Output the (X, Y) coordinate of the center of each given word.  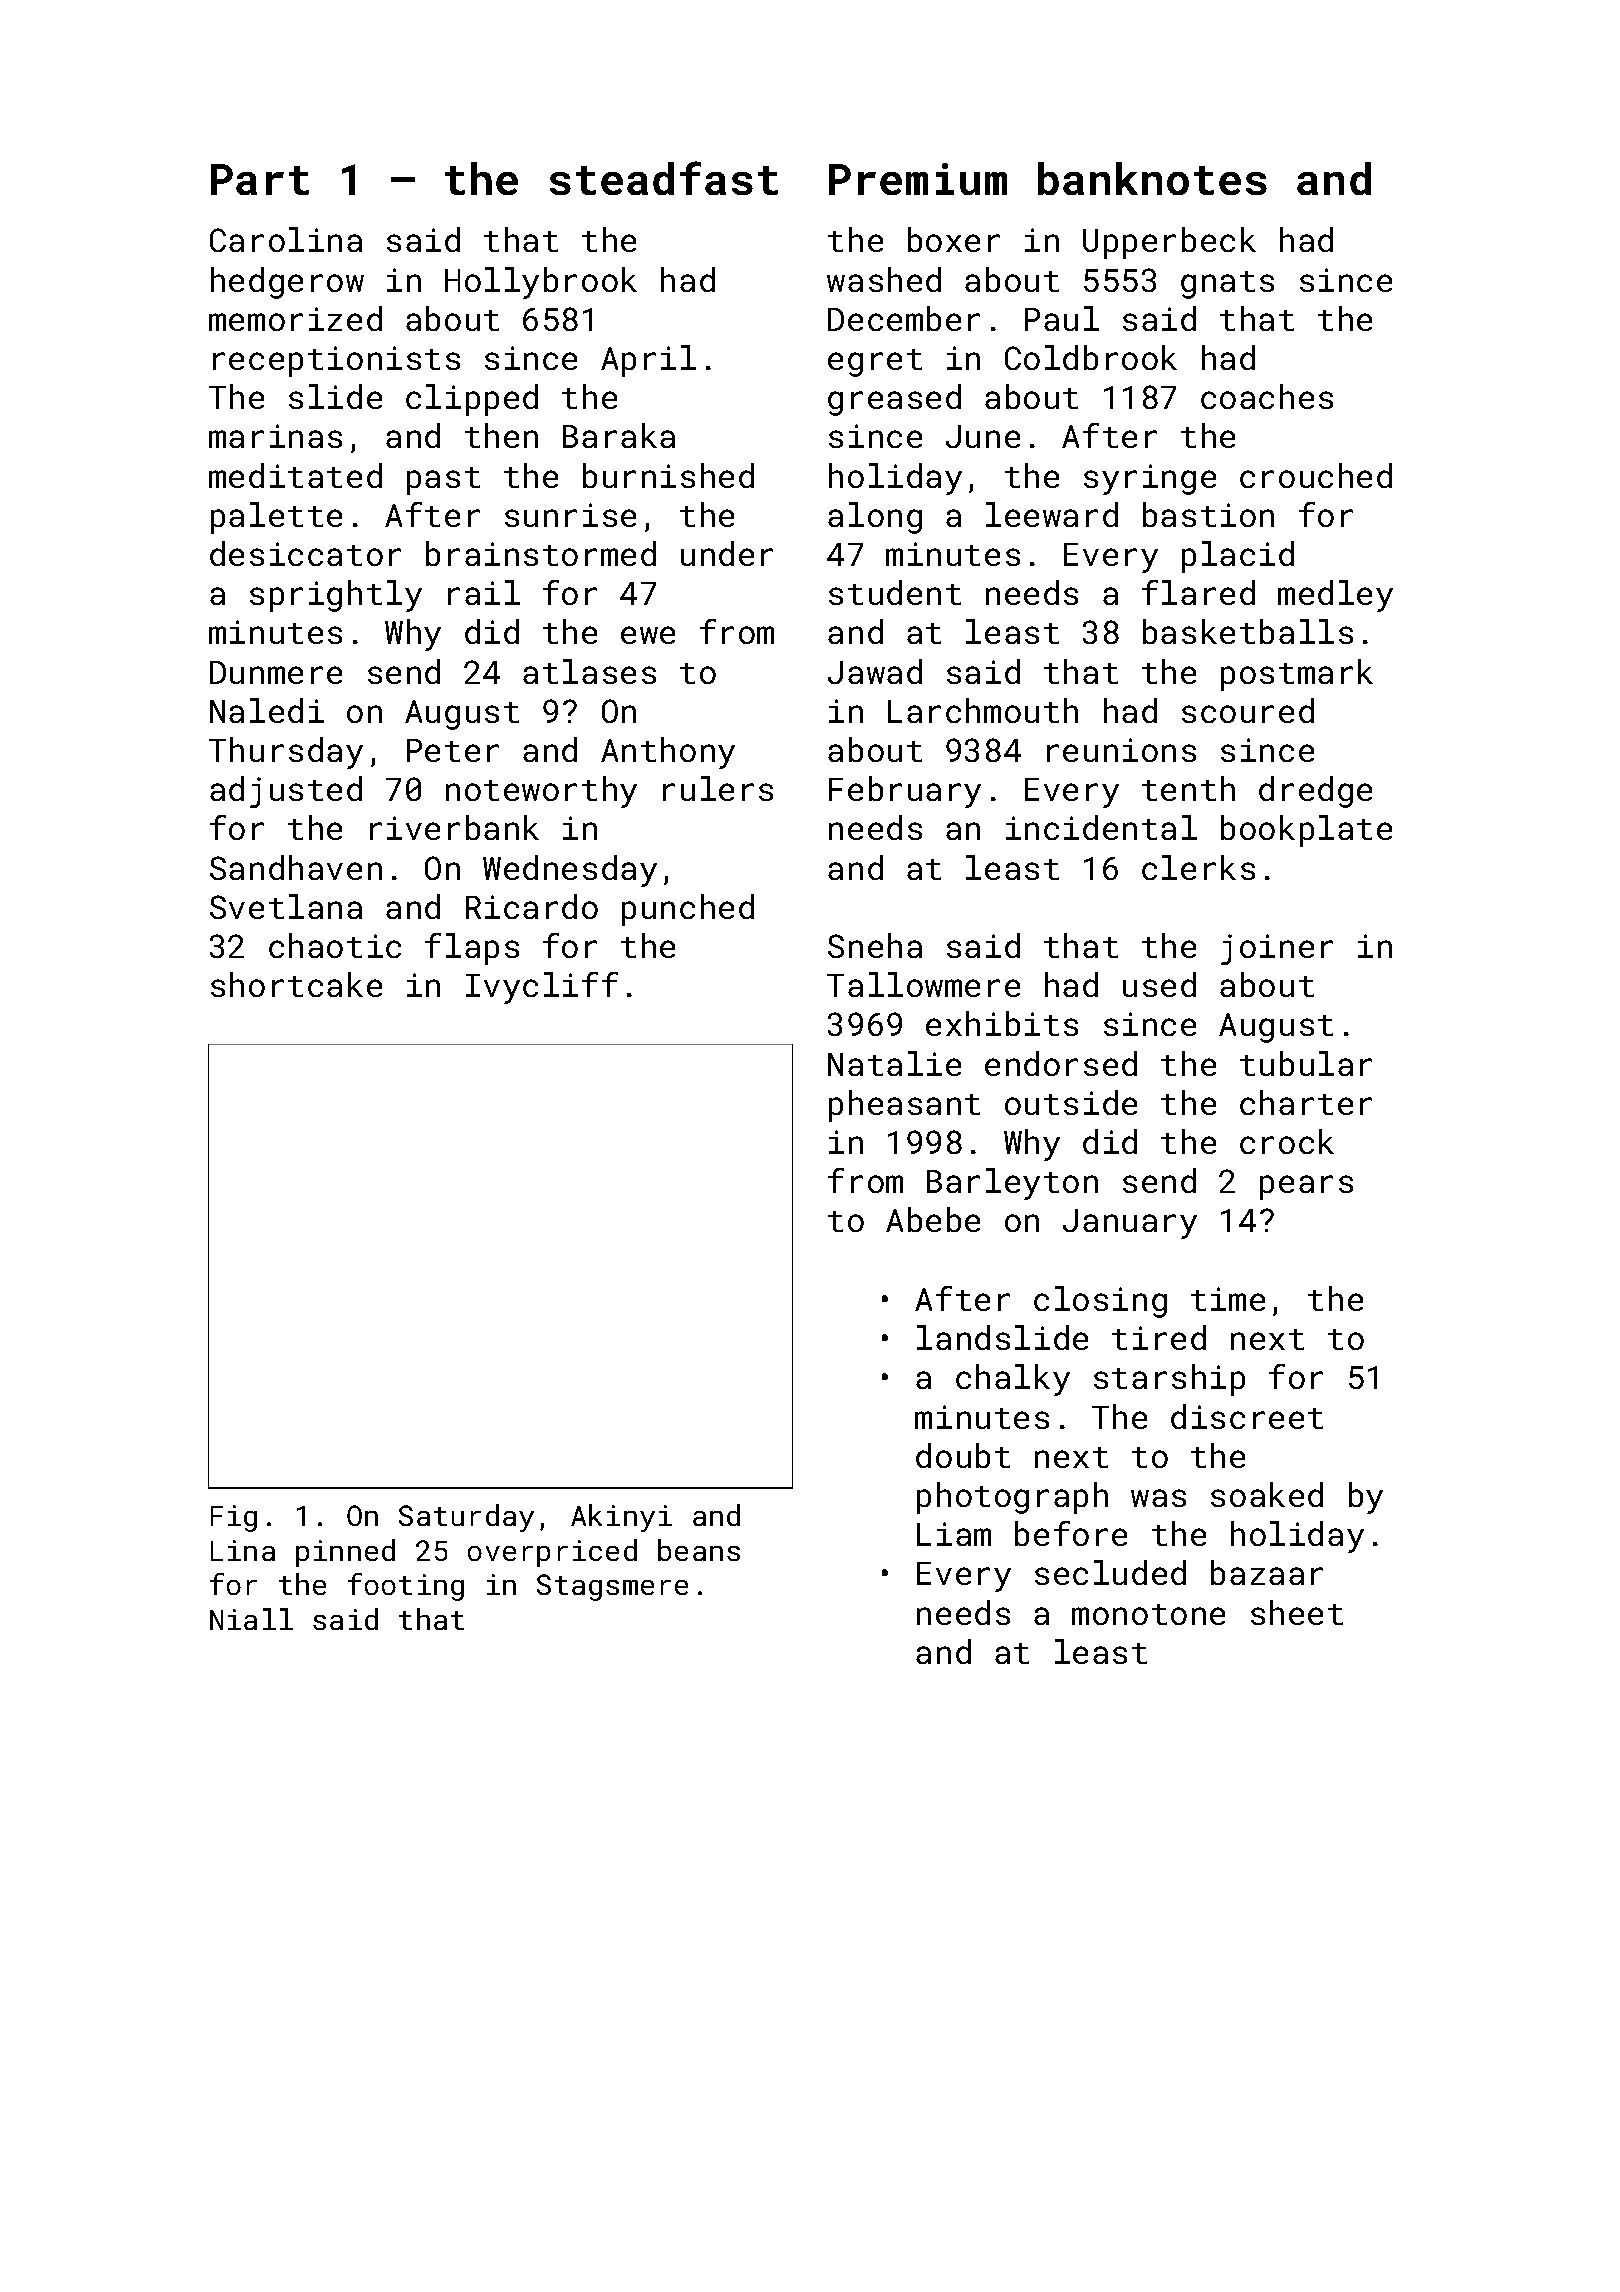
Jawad (875, 671)
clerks (1198, 867)
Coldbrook (1091, 357)
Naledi (267, 710)
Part (260, 179)
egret (875, 363)
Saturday (466, 1518)
